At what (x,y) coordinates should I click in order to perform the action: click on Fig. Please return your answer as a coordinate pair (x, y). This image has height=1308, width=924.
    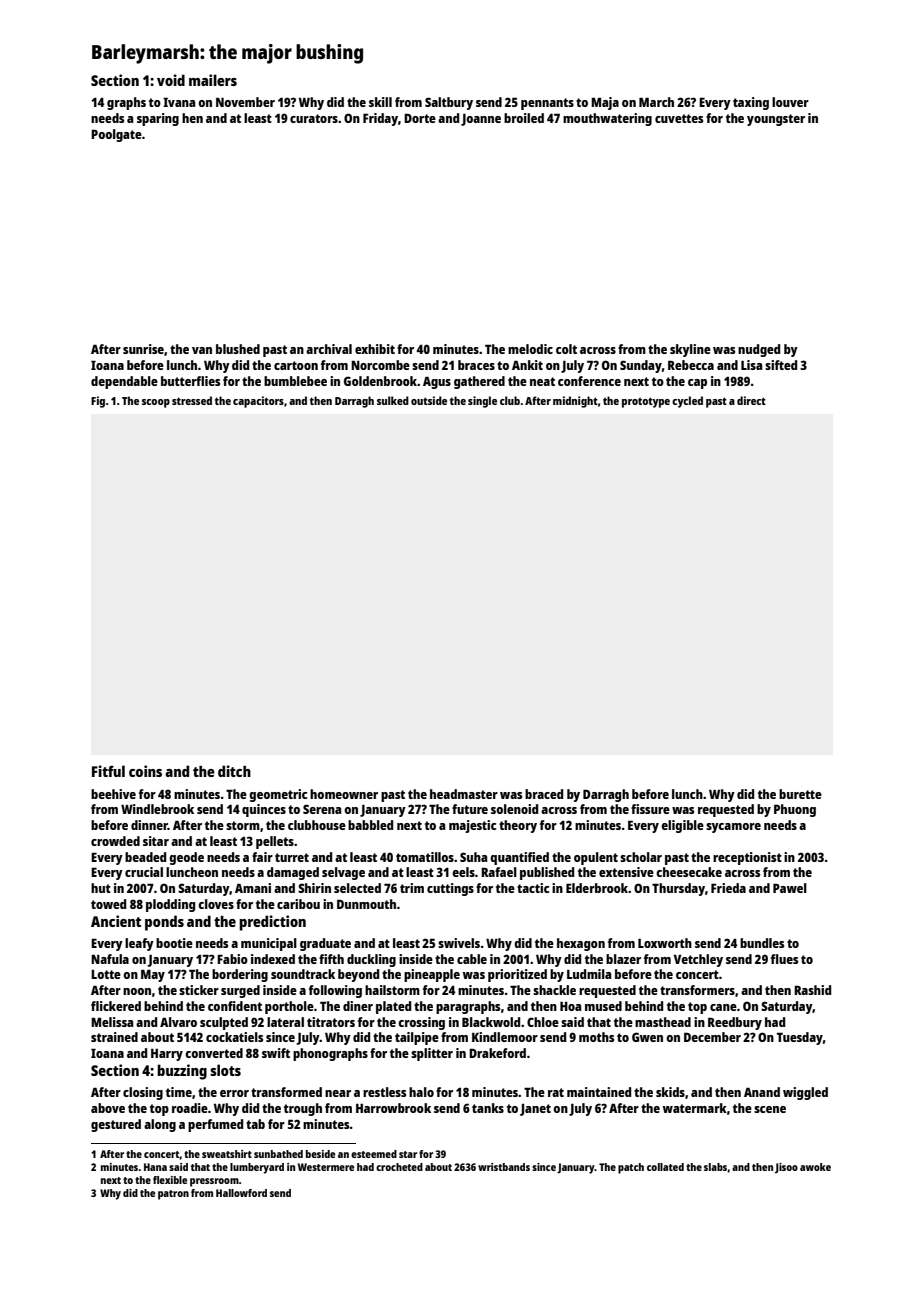
    Looking at the image, I should click on (98, 402).
